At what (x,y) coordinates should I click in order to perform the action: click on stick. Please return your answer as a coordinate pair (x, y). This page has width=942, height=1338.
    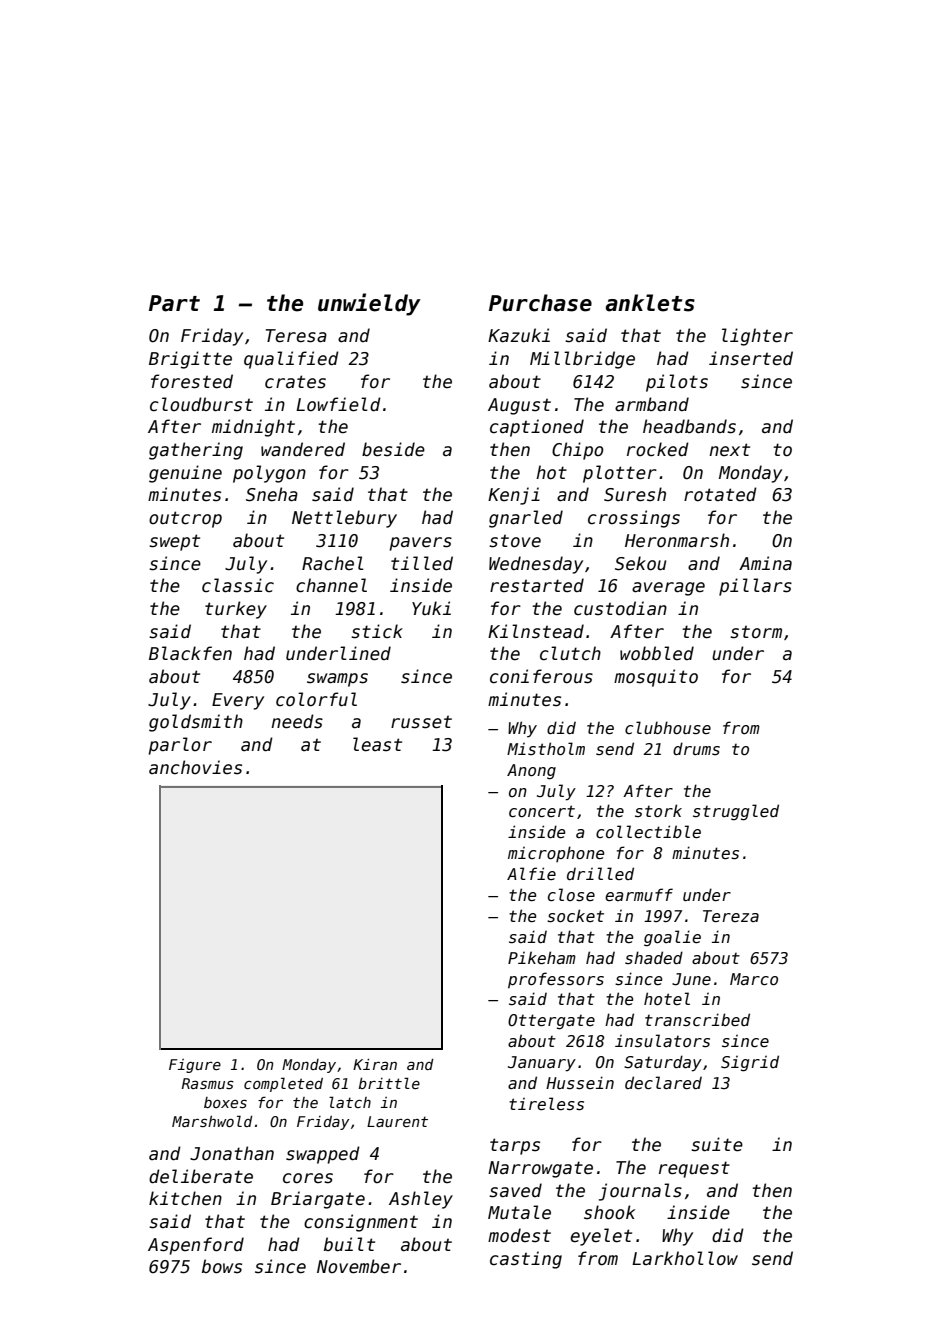
    Looking at the image, I should click on (377, 631).
